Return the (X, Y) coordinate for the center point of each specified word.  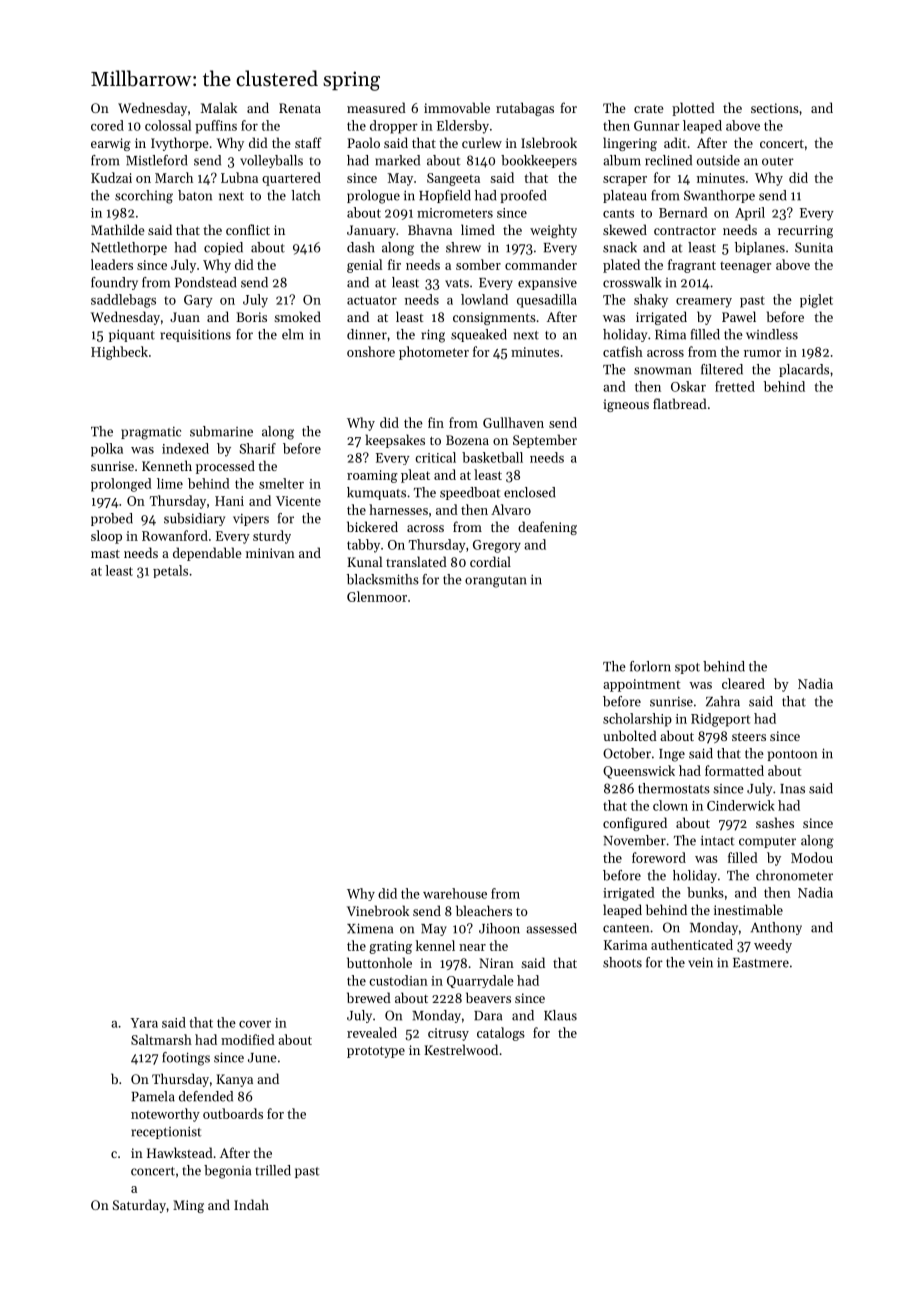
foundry (114, 283)
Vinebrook (378, 910)
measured (376, 107)
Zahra (723, 701)
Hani (229, 501)
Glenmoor (377, 596)
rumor (762, 353)
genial (364, 266)
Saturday (139, 1206)
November (634, 840)
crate (648, 109)
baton (195, 195)
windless (772, 334)
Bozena (467, 440)
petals (170, 571)
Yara (144, 1023)
